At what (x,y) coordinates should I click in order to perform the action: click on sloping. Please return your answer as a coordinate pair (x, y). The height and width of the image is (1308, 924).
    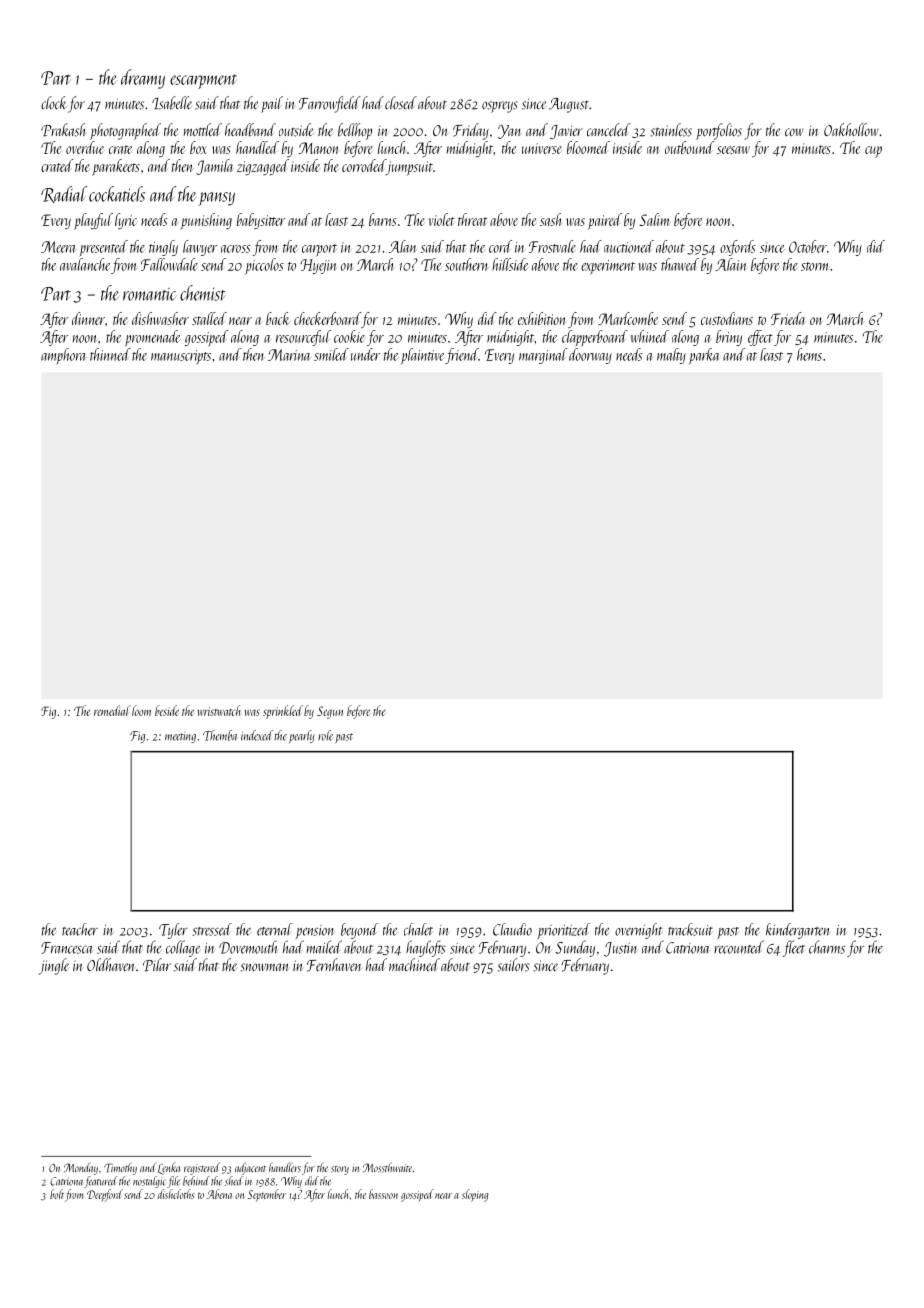
    Looking at the image, I should click on (475, 1195).
